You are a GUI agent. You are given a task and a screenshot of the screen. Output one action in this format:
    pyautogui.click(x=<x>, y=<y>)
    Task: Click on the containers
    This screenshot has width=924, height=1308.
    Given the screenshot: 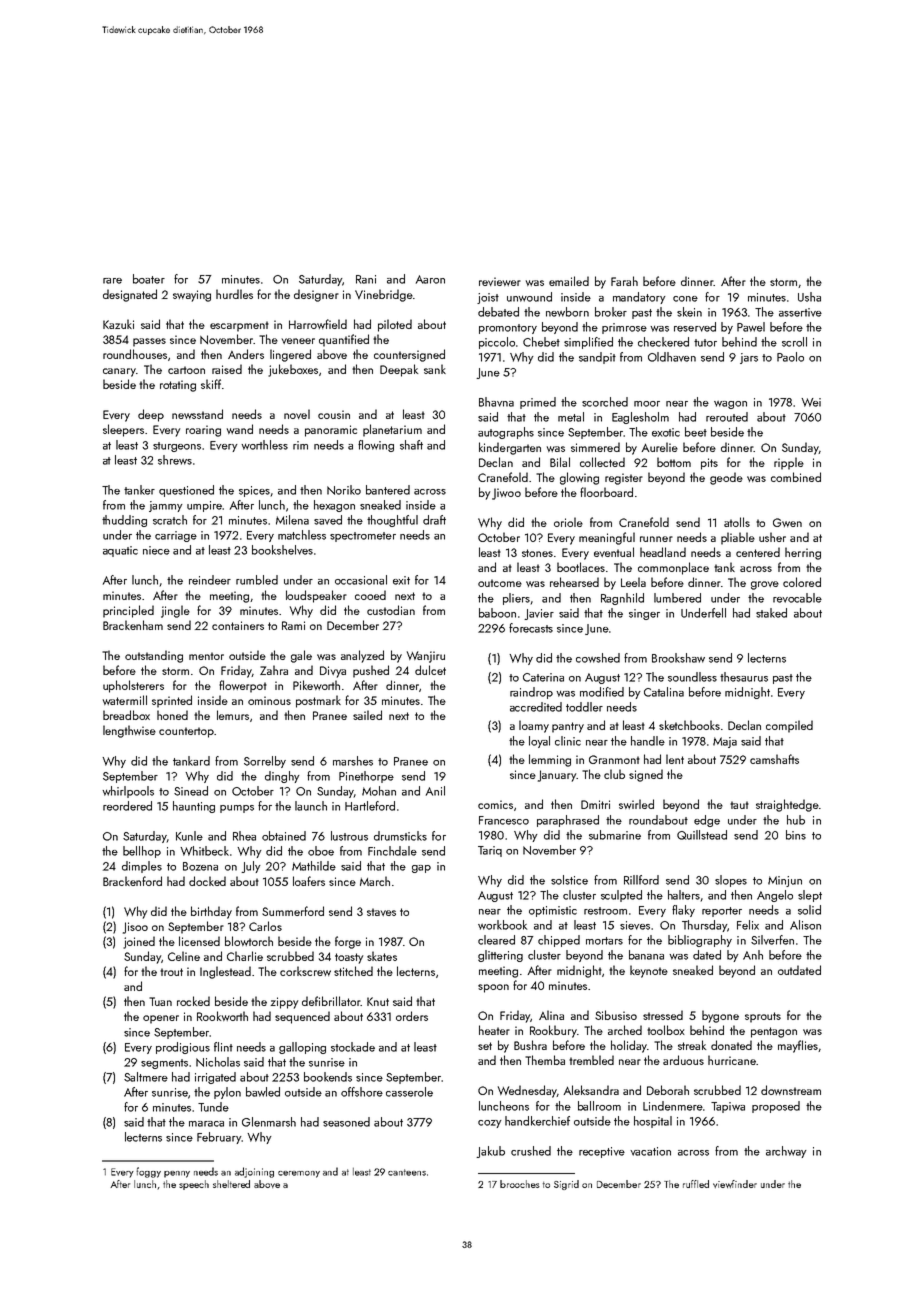 What is the action you would take?
    pyautogui.click(x=238, y=625)
